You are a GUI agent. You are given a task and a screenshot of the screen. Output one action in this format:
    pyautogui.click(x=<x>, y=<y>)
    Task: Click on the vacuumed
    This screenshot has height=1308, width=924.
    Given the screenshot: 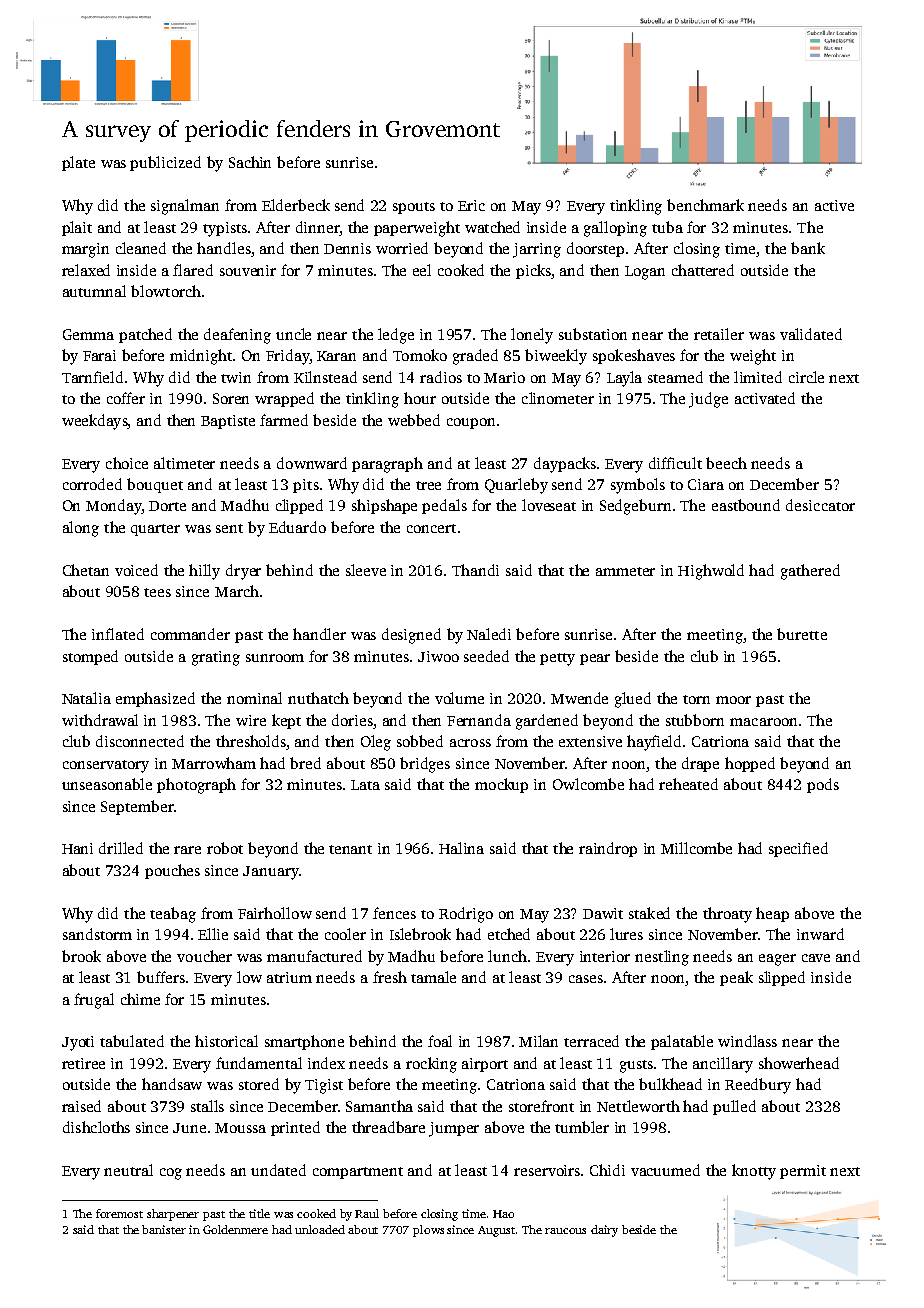 What is the action you would take?
    pyautogui.click(x=665, y=1170)
